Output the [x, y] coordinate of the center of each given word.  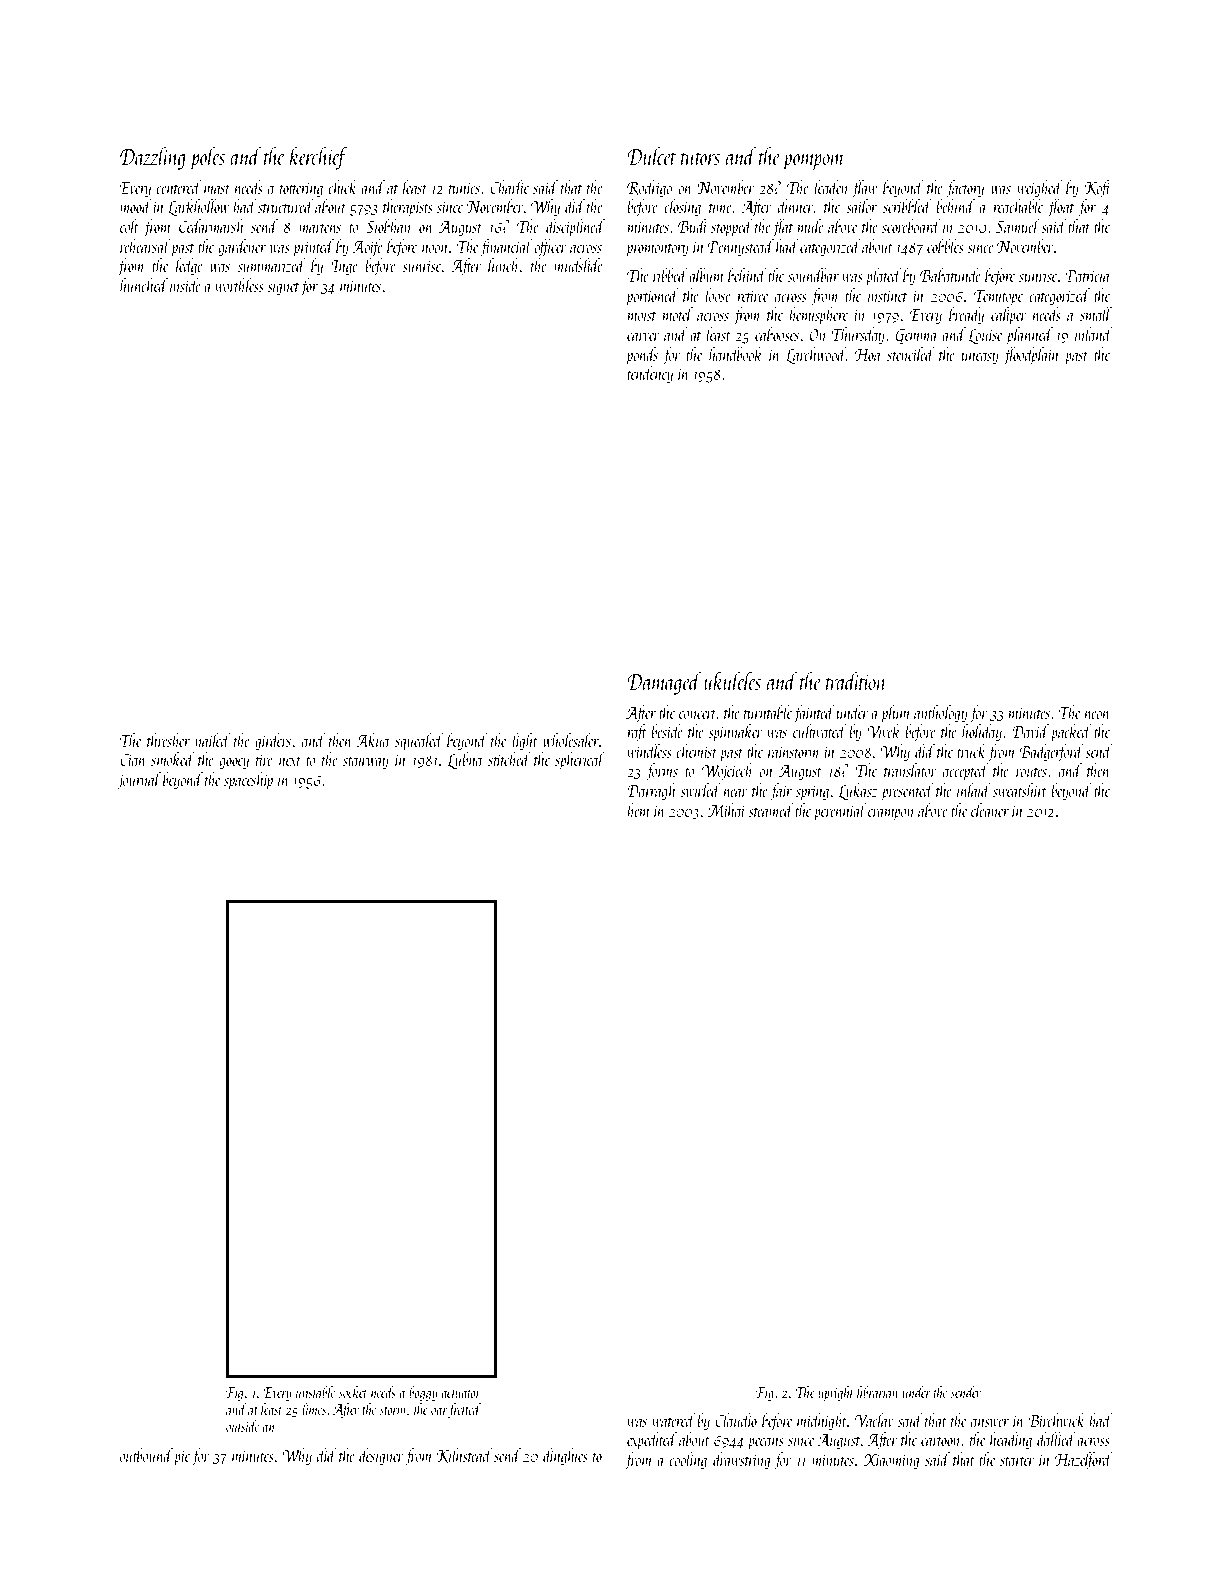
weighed [1040, 189]
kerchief [319, 158]
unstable [315, 1392]
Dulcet [651, 156]
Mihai [726, 810]
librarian [877, 1392]
